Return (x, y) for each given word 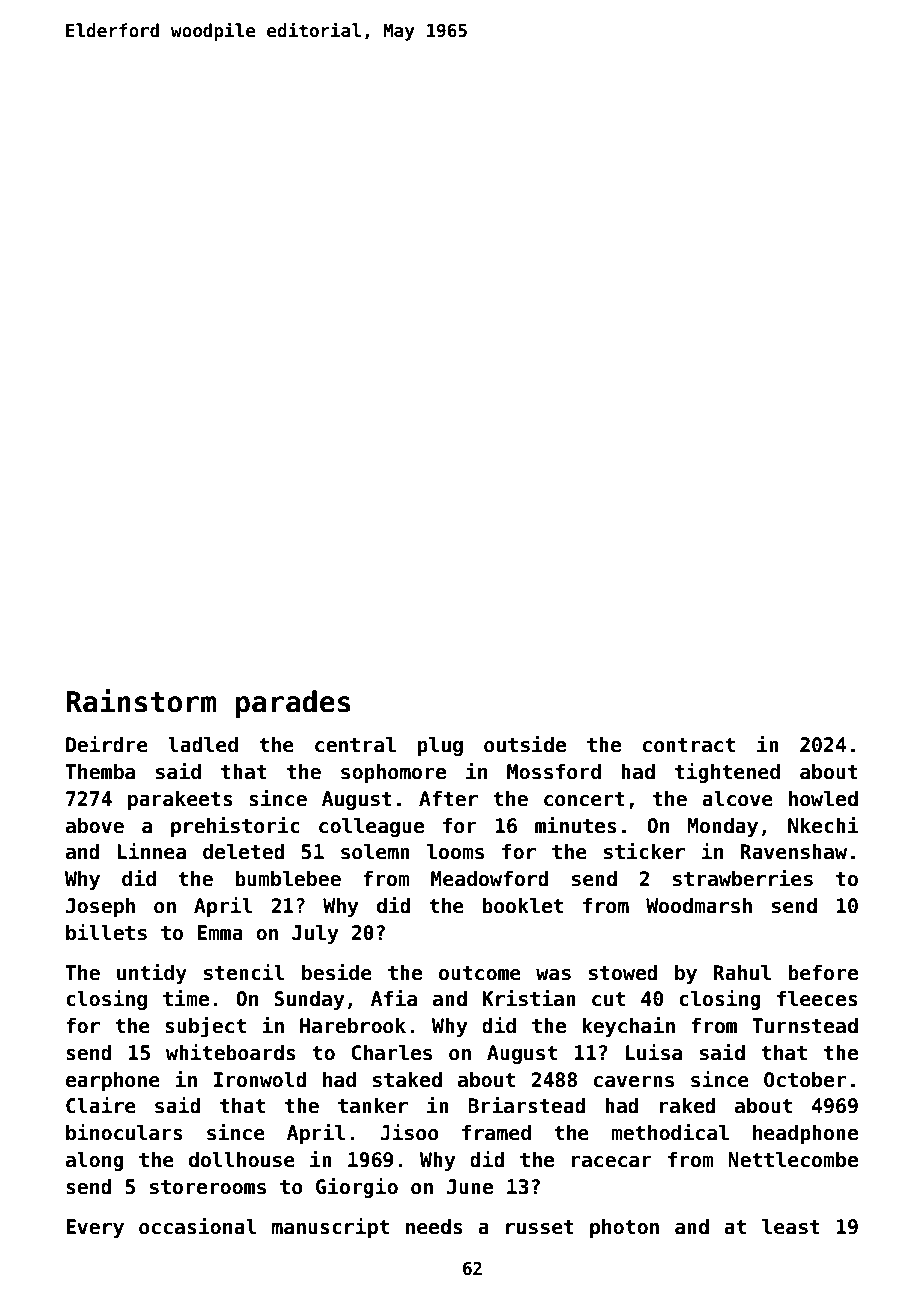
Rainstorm (141, 701)
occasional (198, 1226)
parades (293, 704)
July (315, 934)
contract (689, 745)
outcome (480, 973)
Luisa (654, 1052)
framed (496, 1133)
